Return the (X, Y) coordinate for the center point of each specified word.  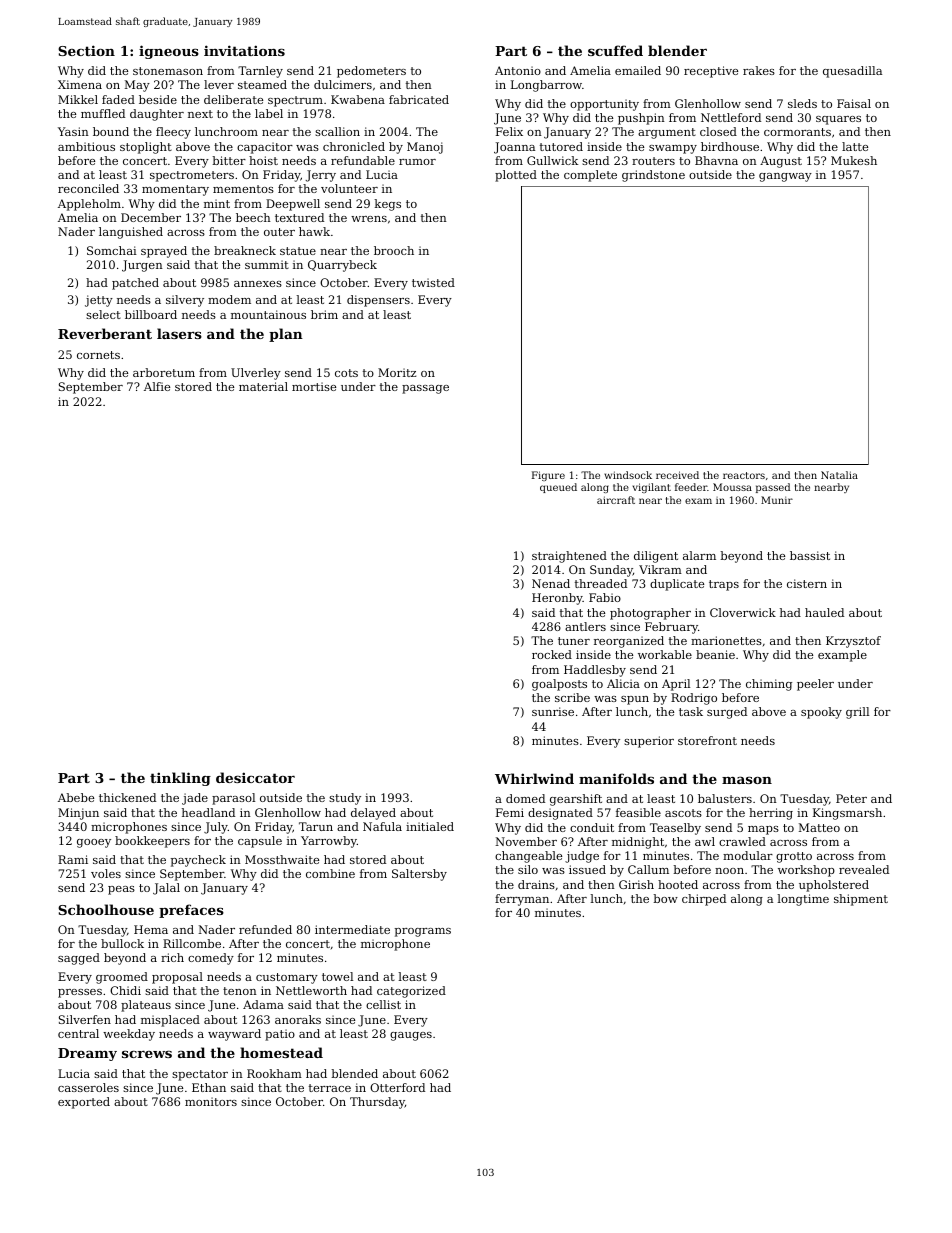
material (263, 386)
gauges (411, 1036)
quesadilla (852, 72)
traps (724, 585)
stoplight (146, 148)
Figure (548, 476)
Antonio (518, 70)
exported (84, 1103)
